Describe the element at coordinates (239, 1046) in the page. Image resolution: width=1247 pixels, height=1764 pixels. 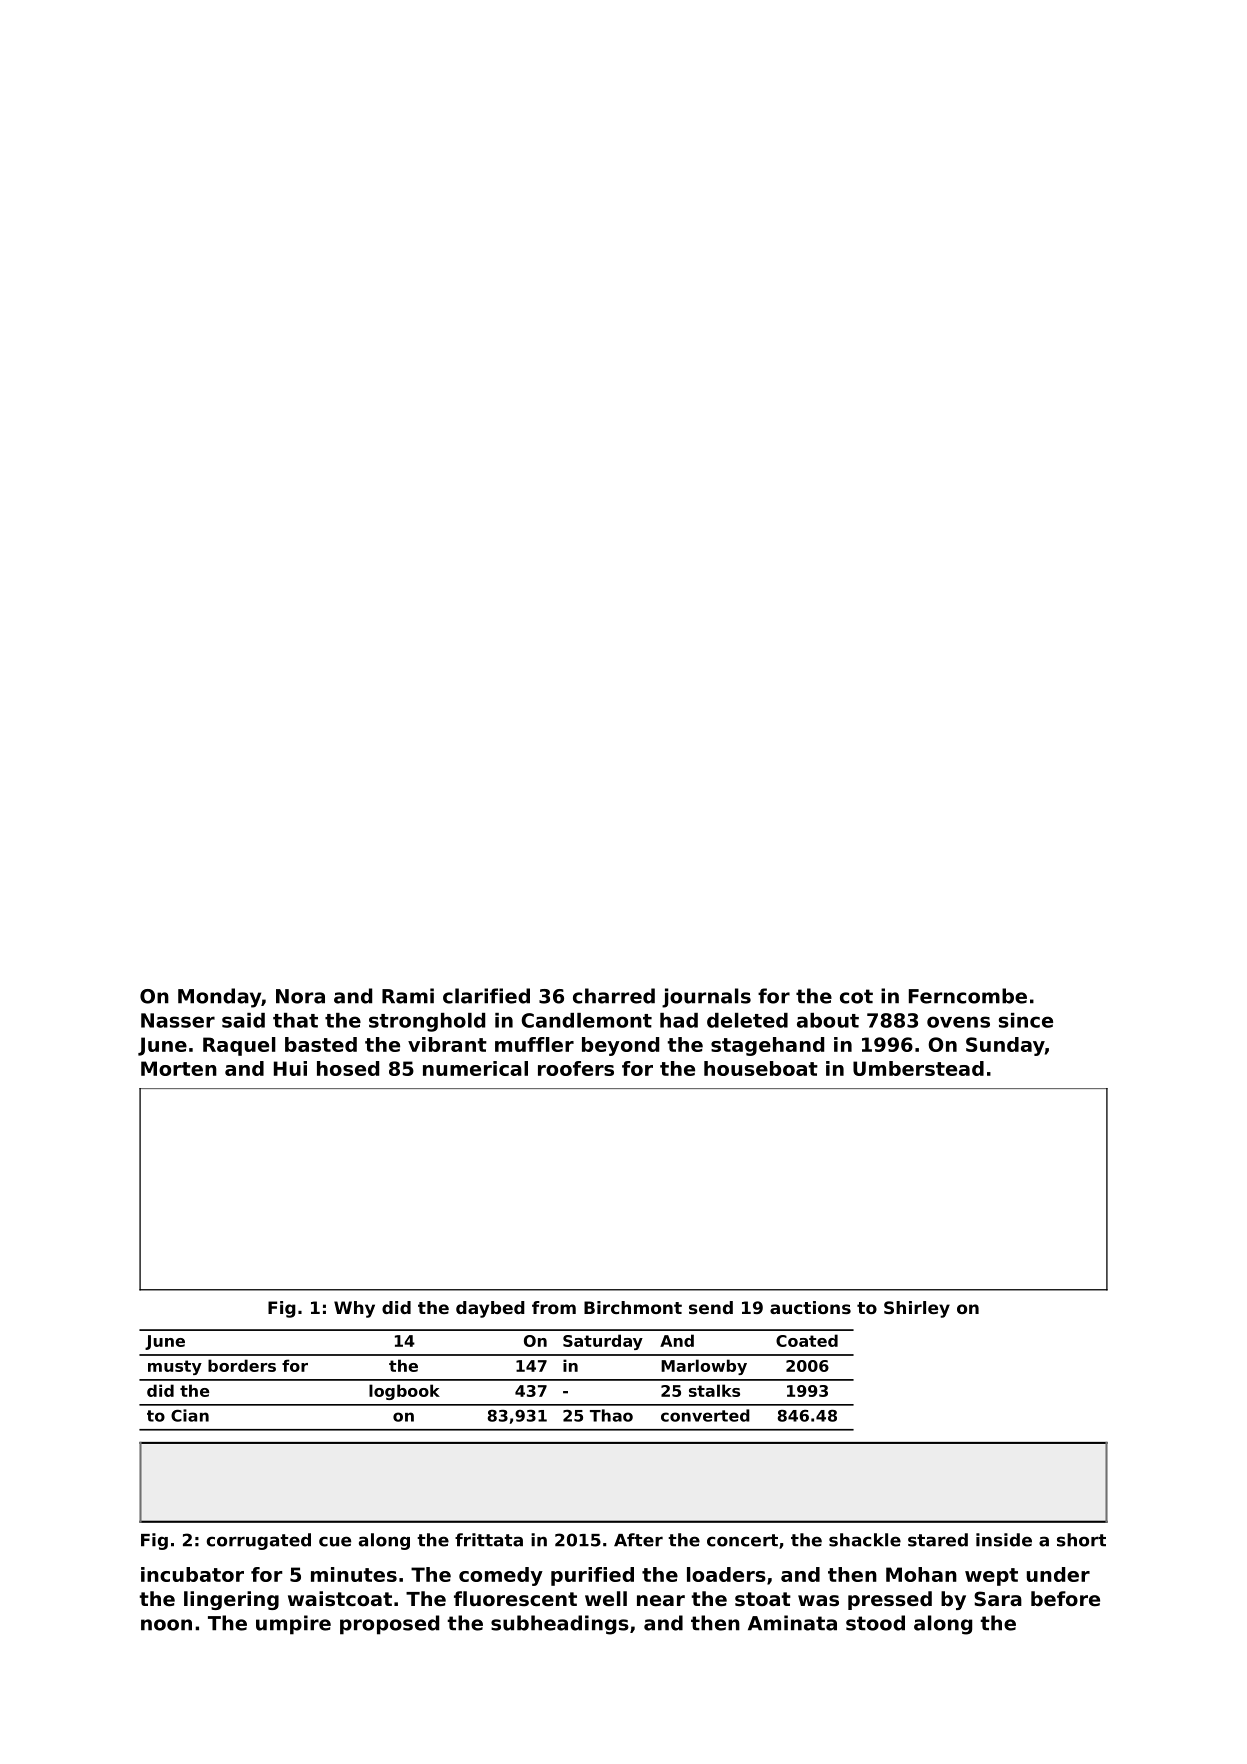
I see `Raquel` at that location.
